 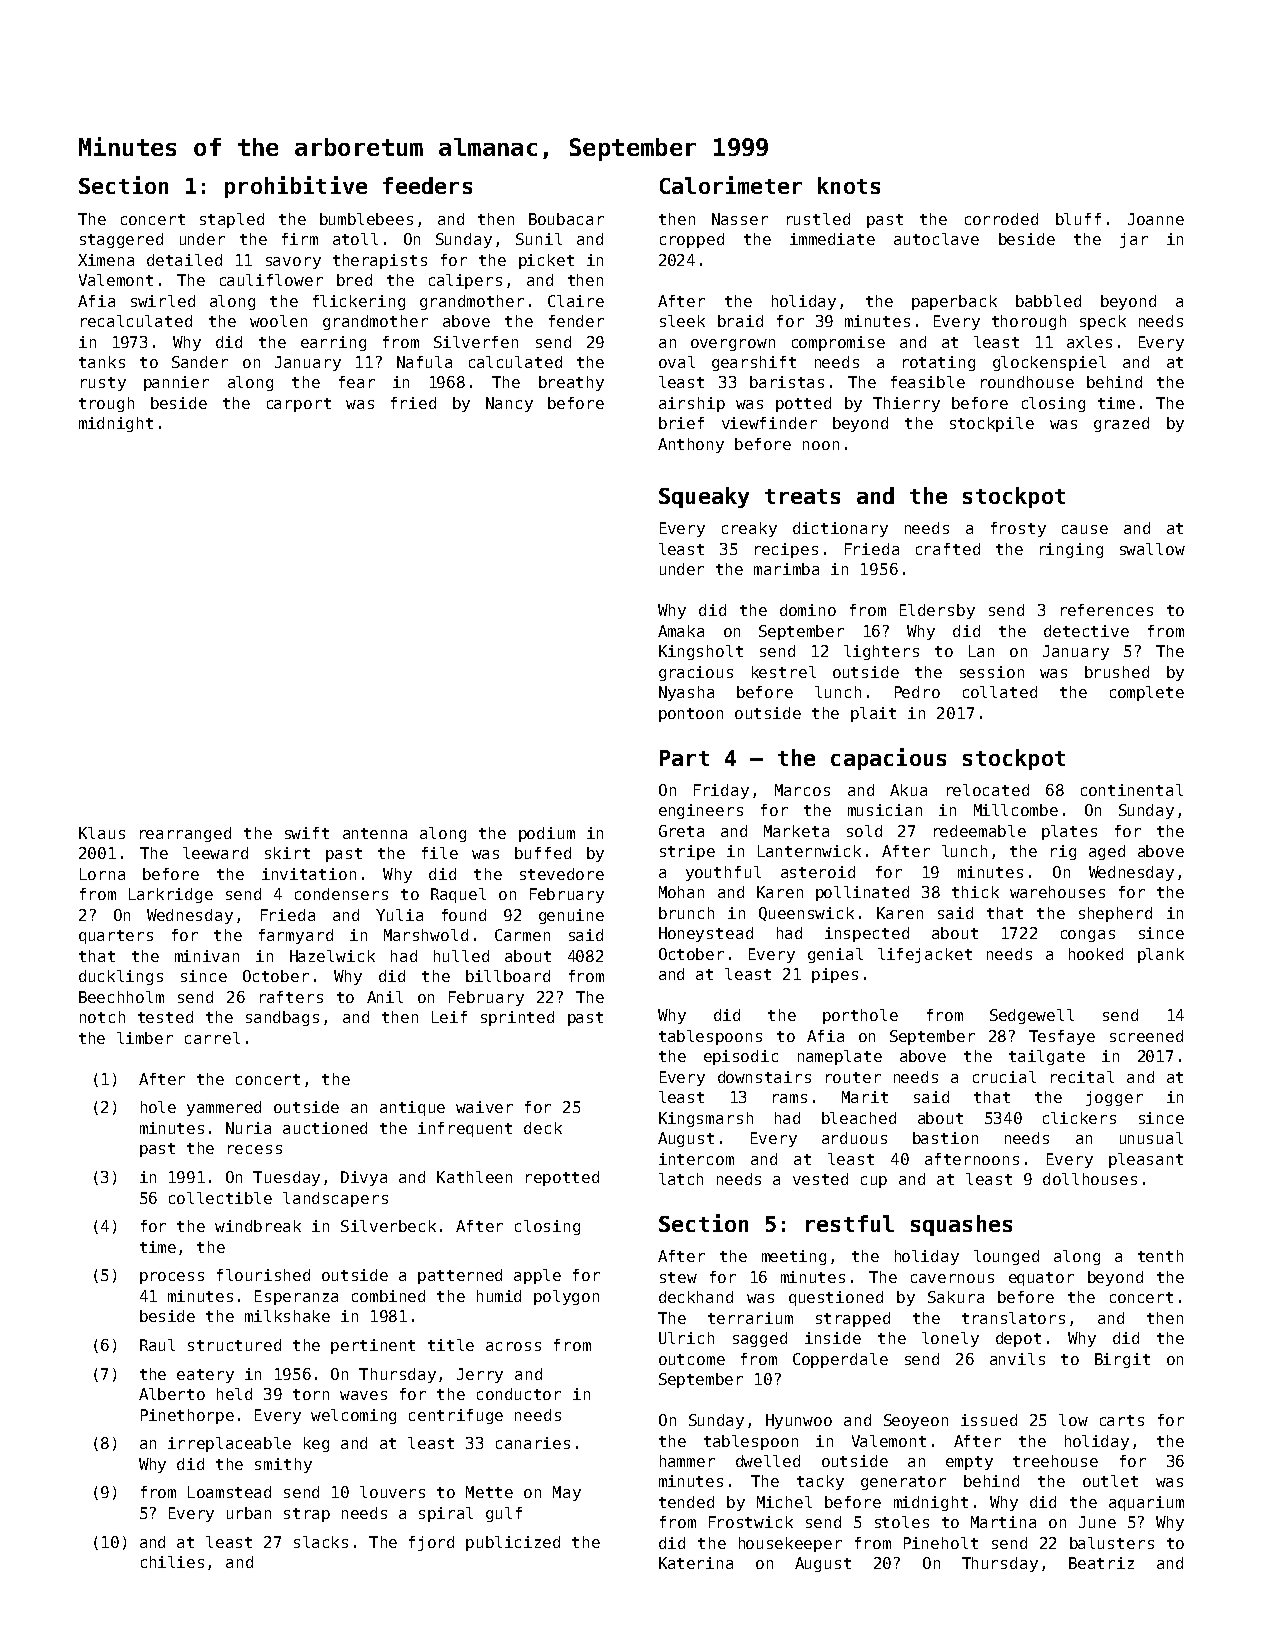 I want to click on corroded, so click(x=1001, y=219).
